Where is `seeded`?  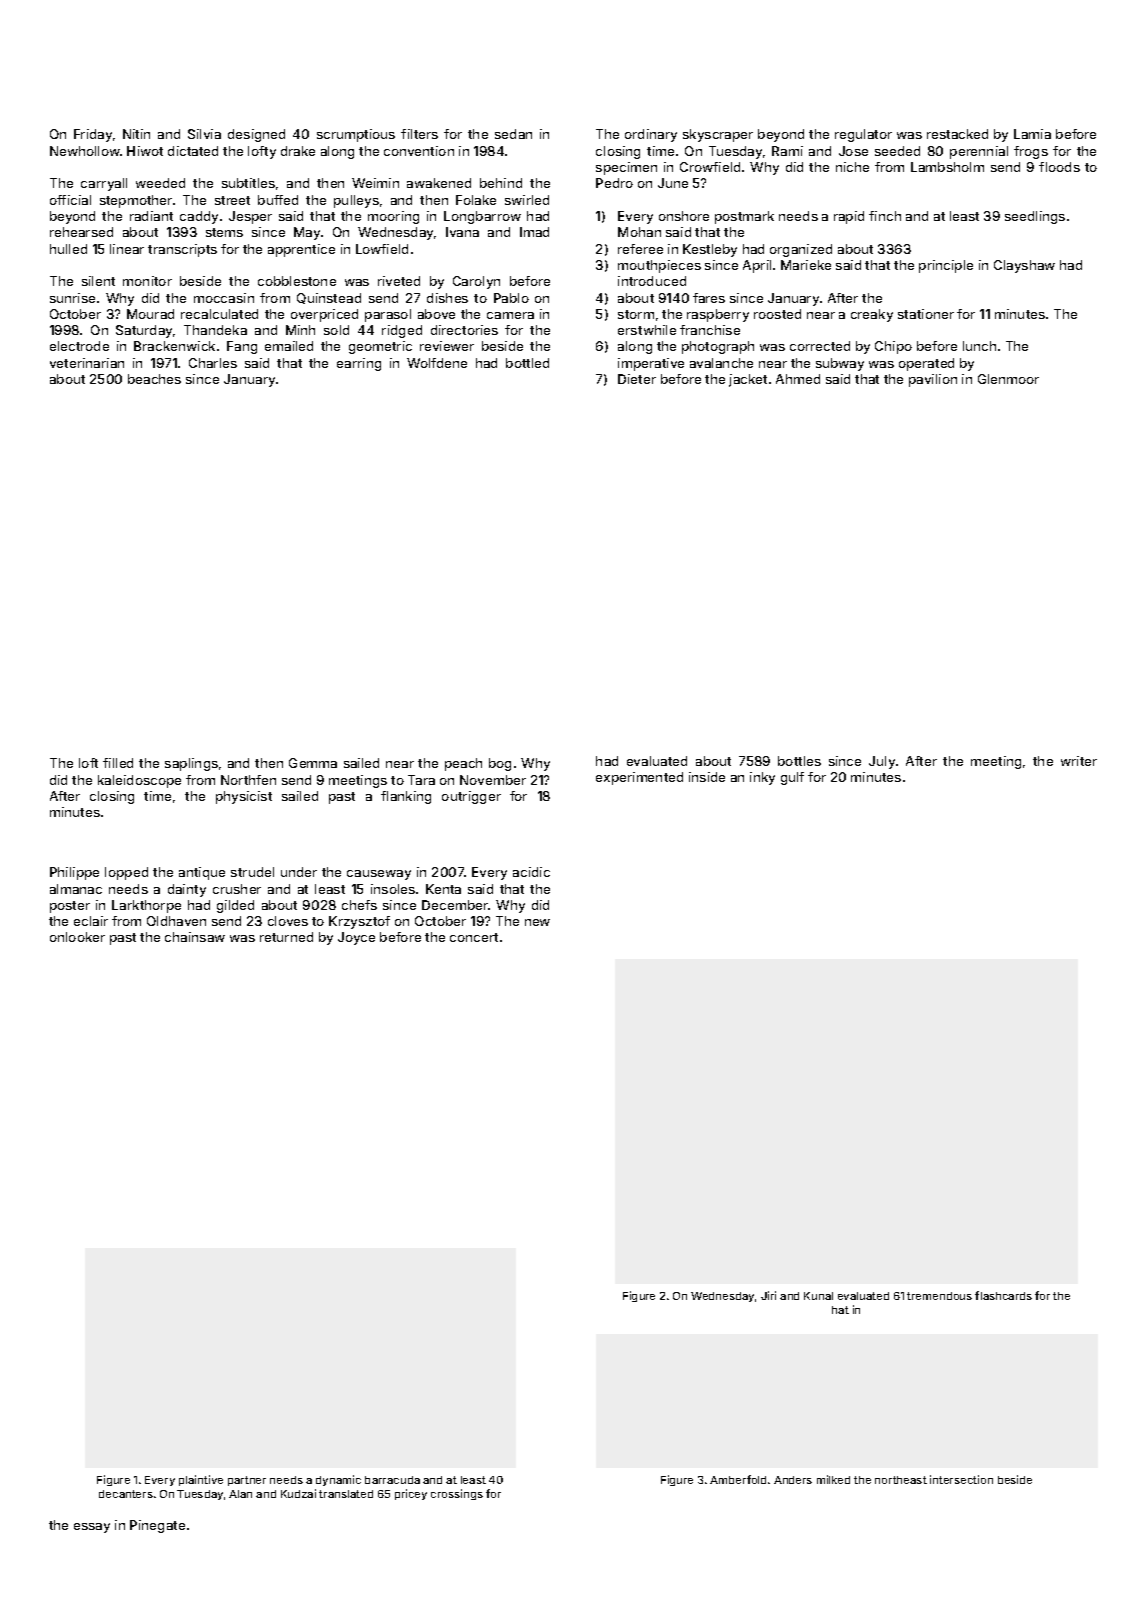 seeded is located at coordinates (897, 151).
